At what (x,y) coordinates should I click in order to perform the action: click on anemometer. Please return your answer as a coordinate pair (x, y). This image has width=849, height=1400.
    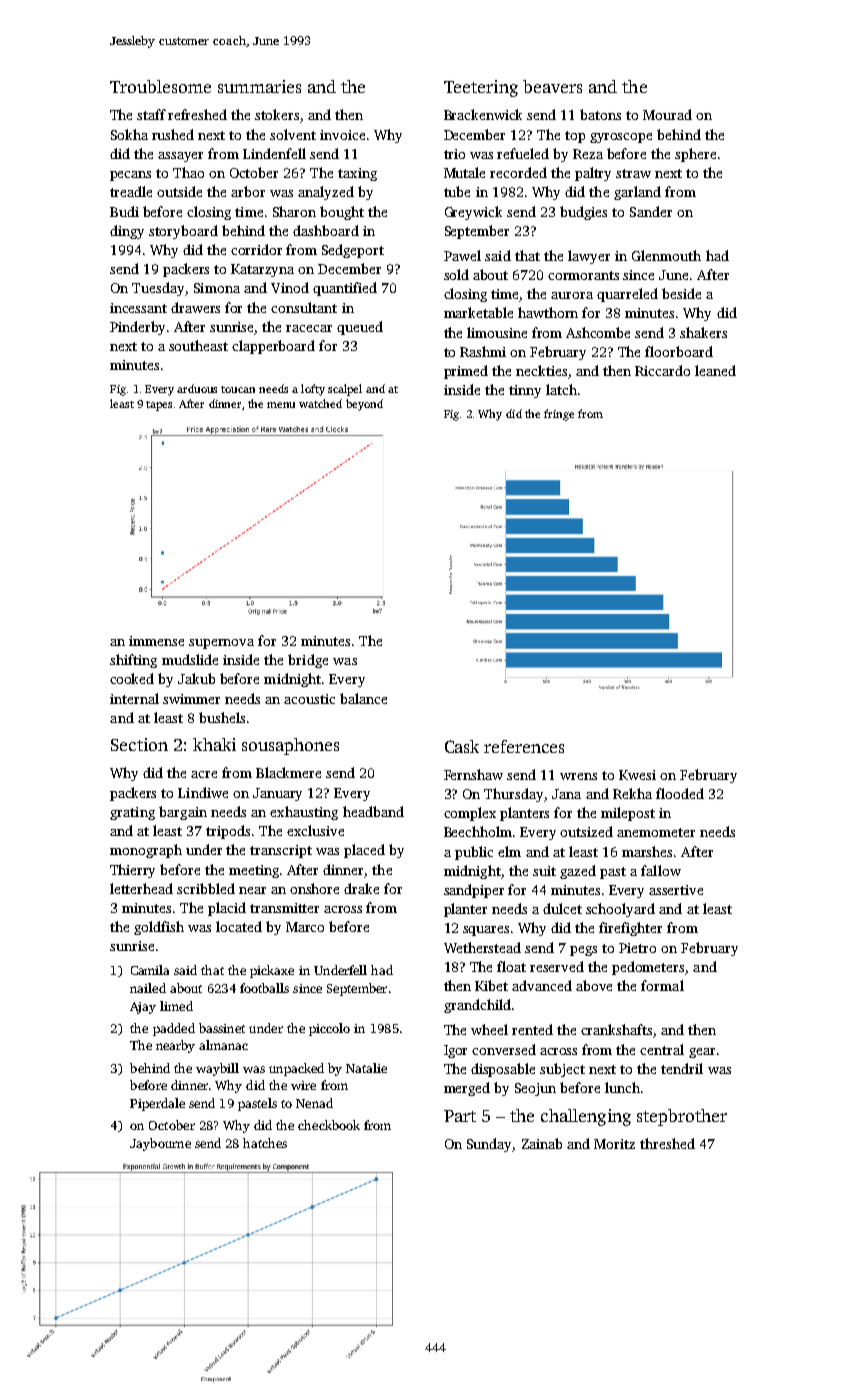
    Looking at the image, I should click on (656, 832).
